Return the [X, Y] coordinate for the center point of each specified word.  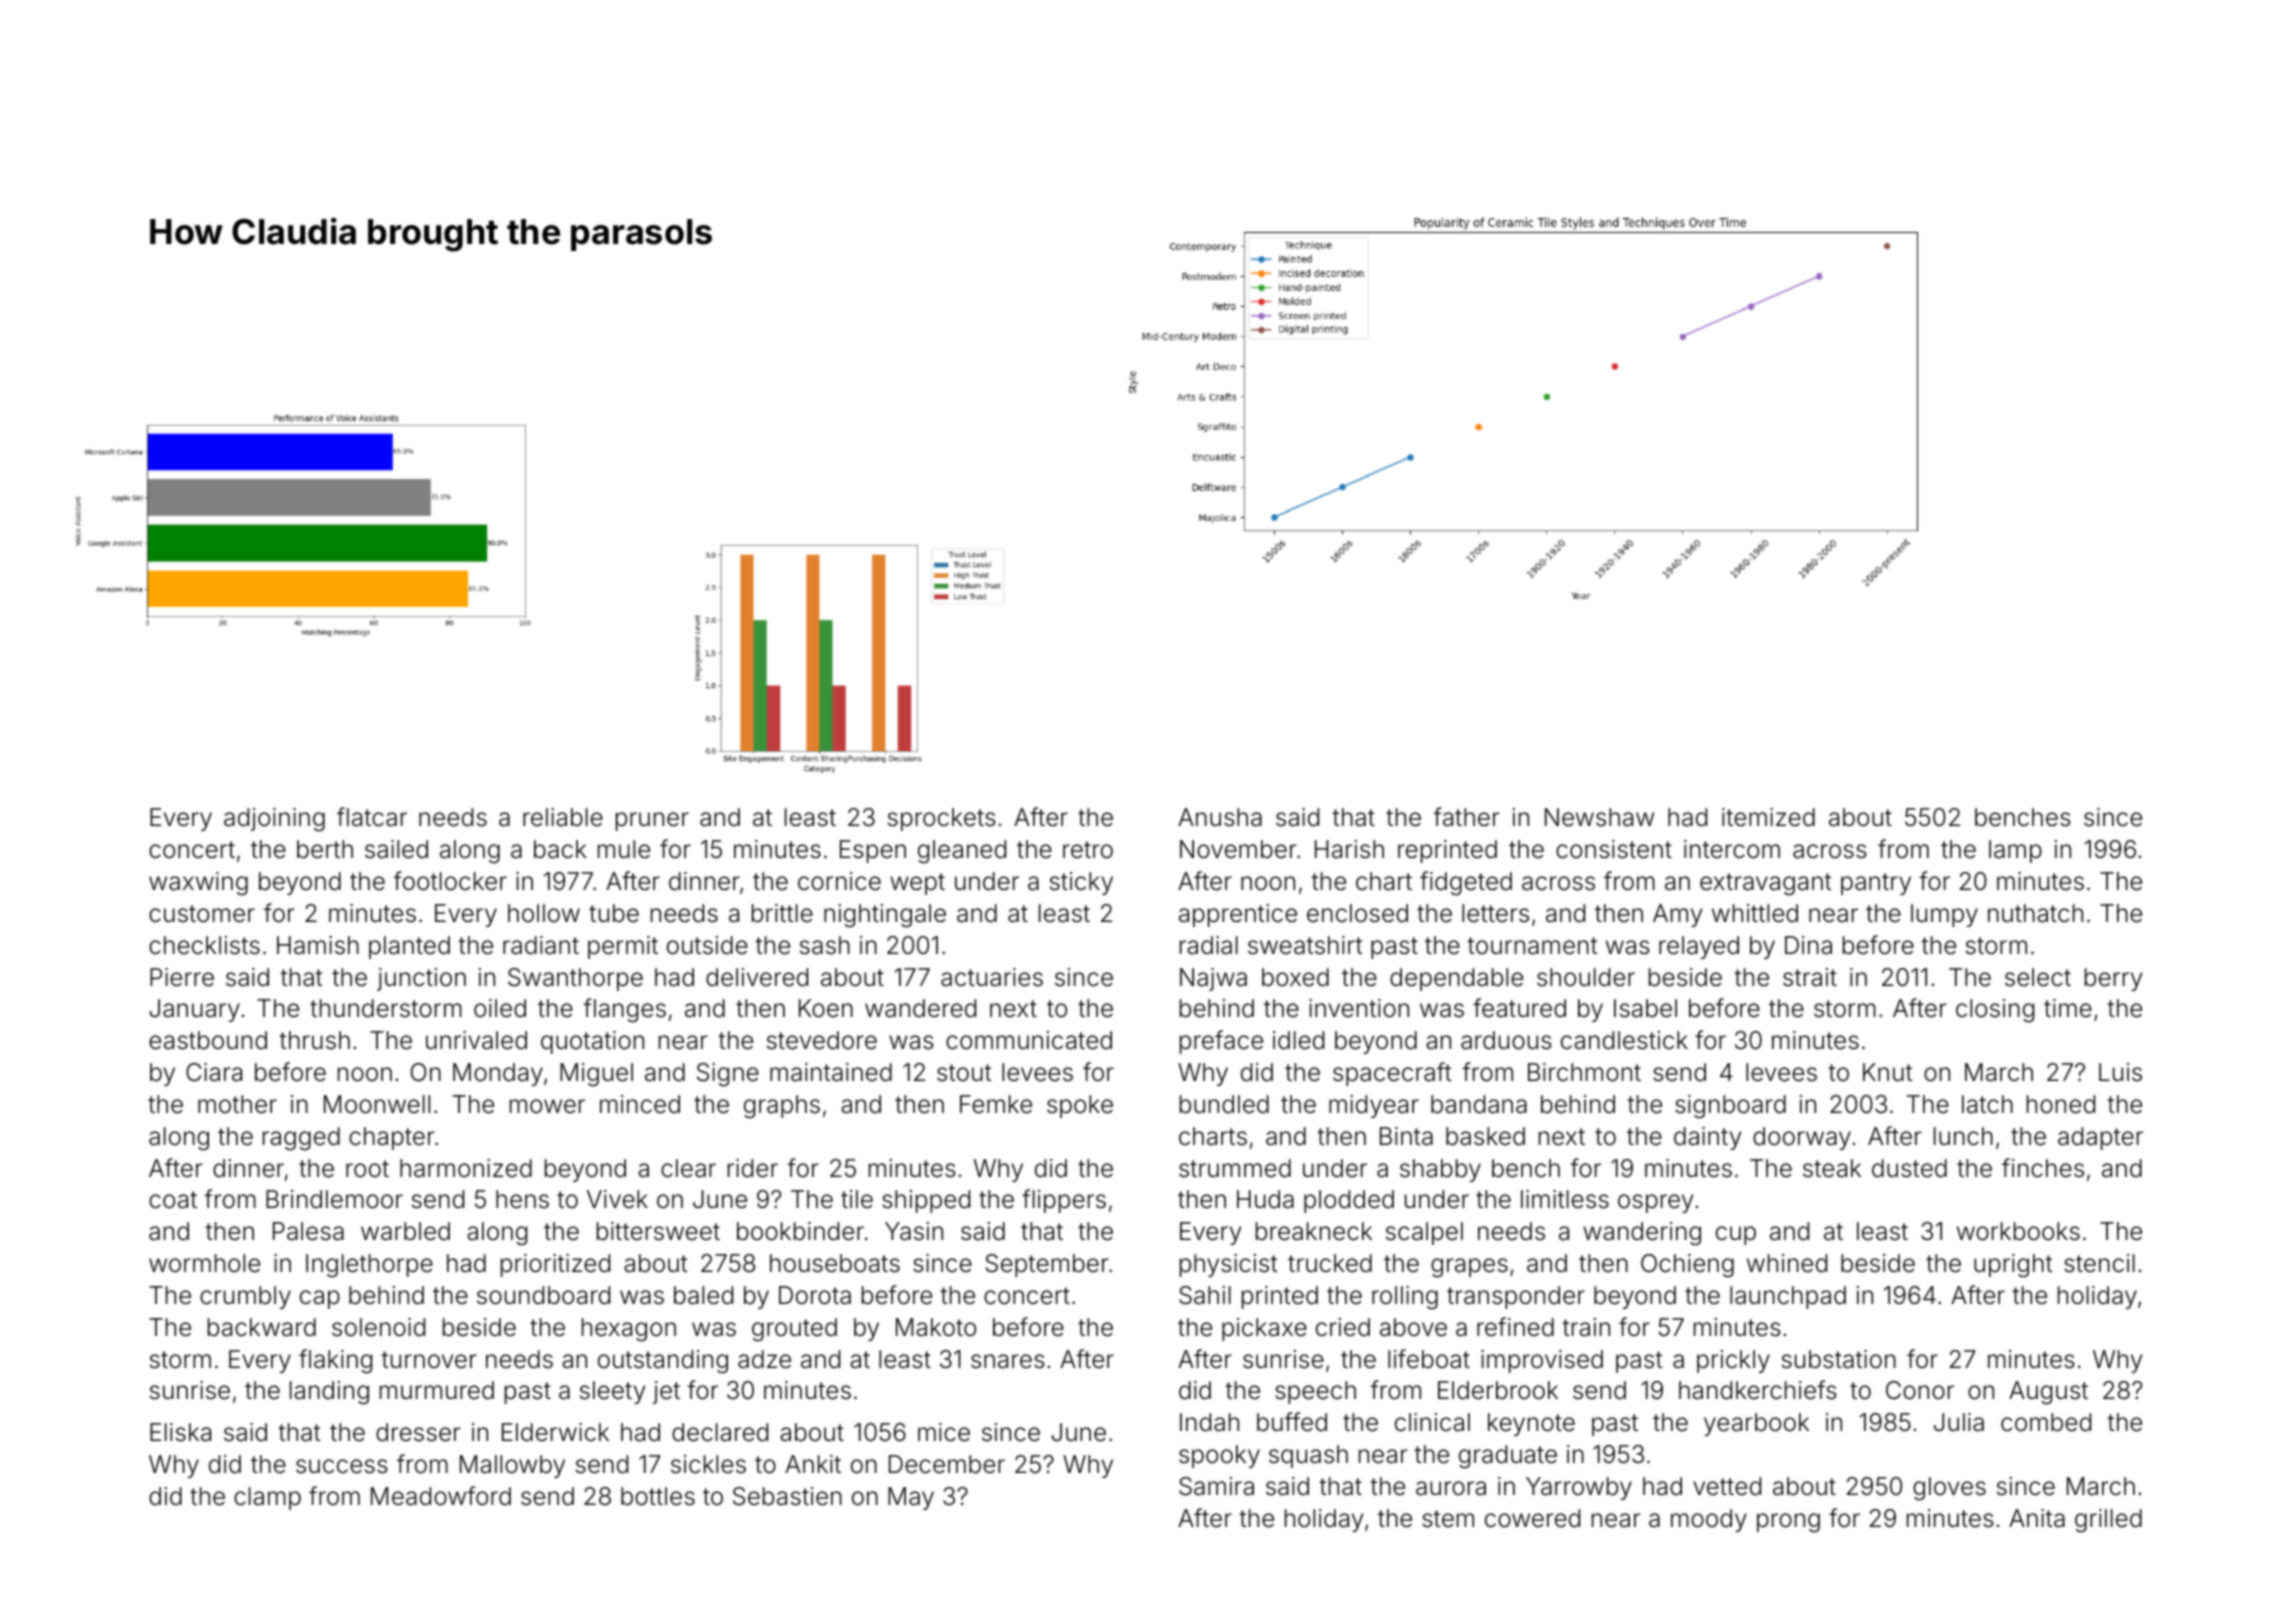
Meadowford [441, 1496]
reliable [563, 817]
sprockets [942, 819]
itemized [1768, 817]
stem [1448, 1519]
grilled [2108, 1521]
